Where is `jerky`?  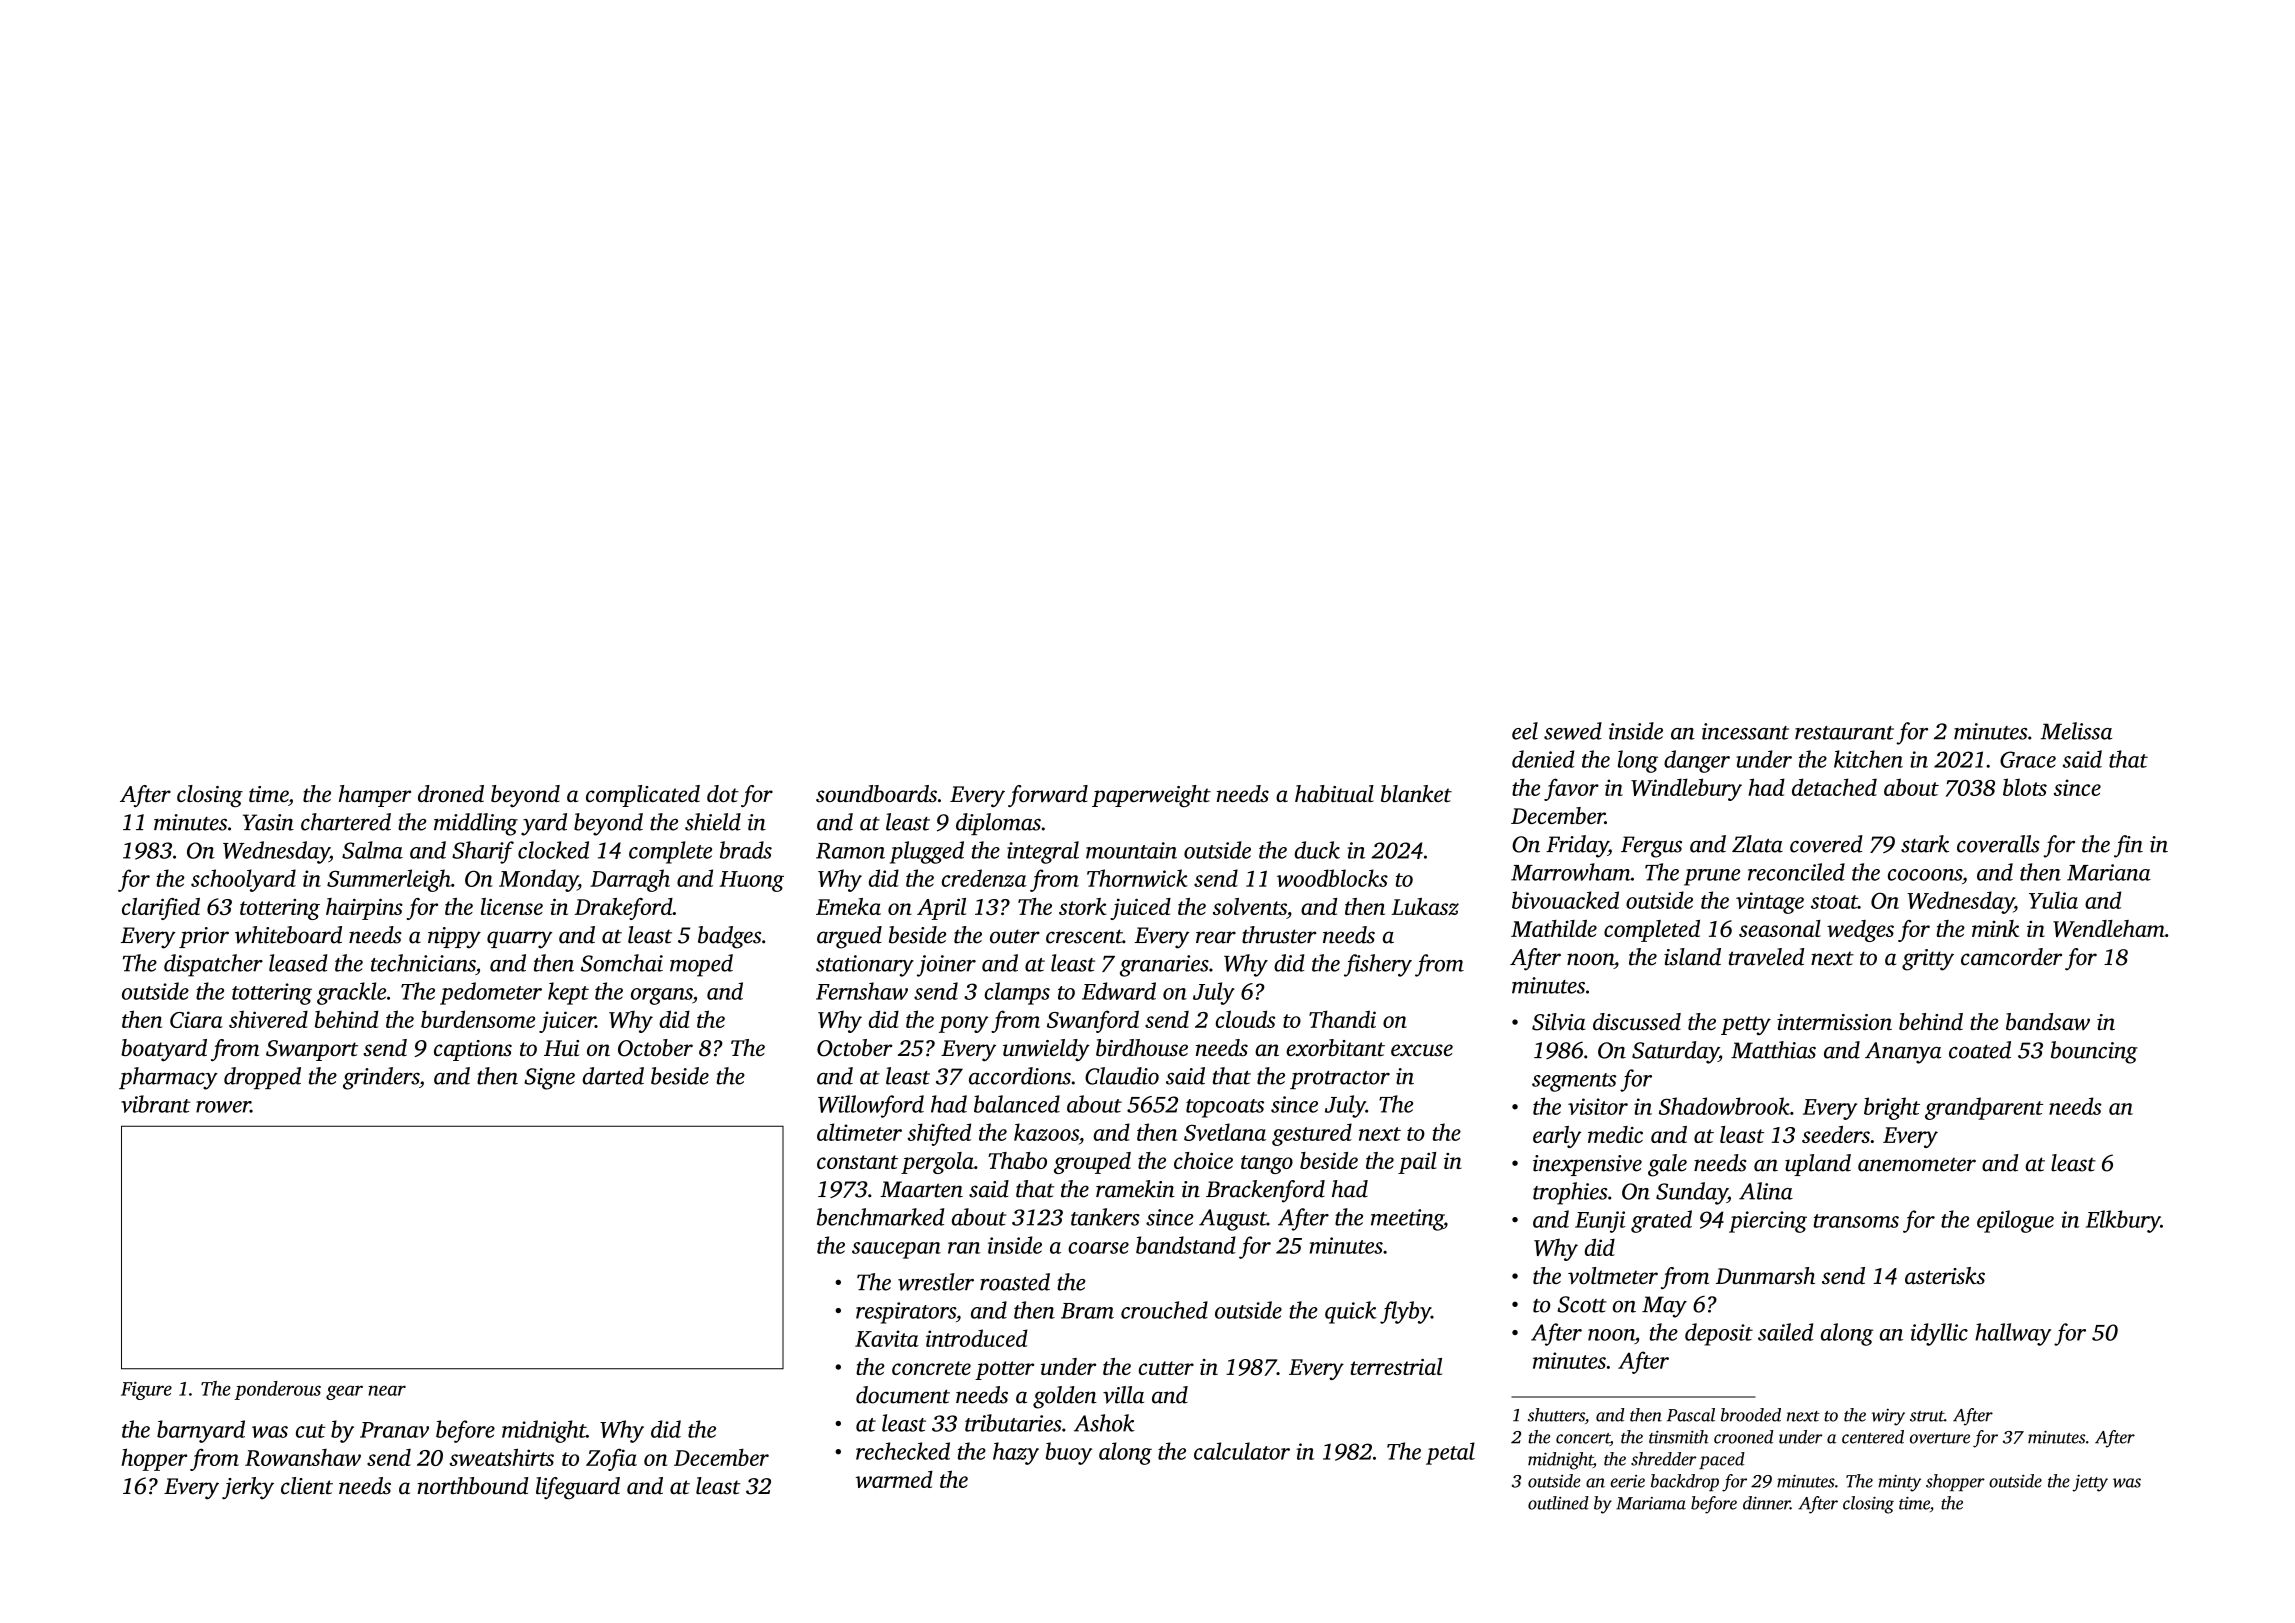
jerky is located at coordinates (248, 1488).
